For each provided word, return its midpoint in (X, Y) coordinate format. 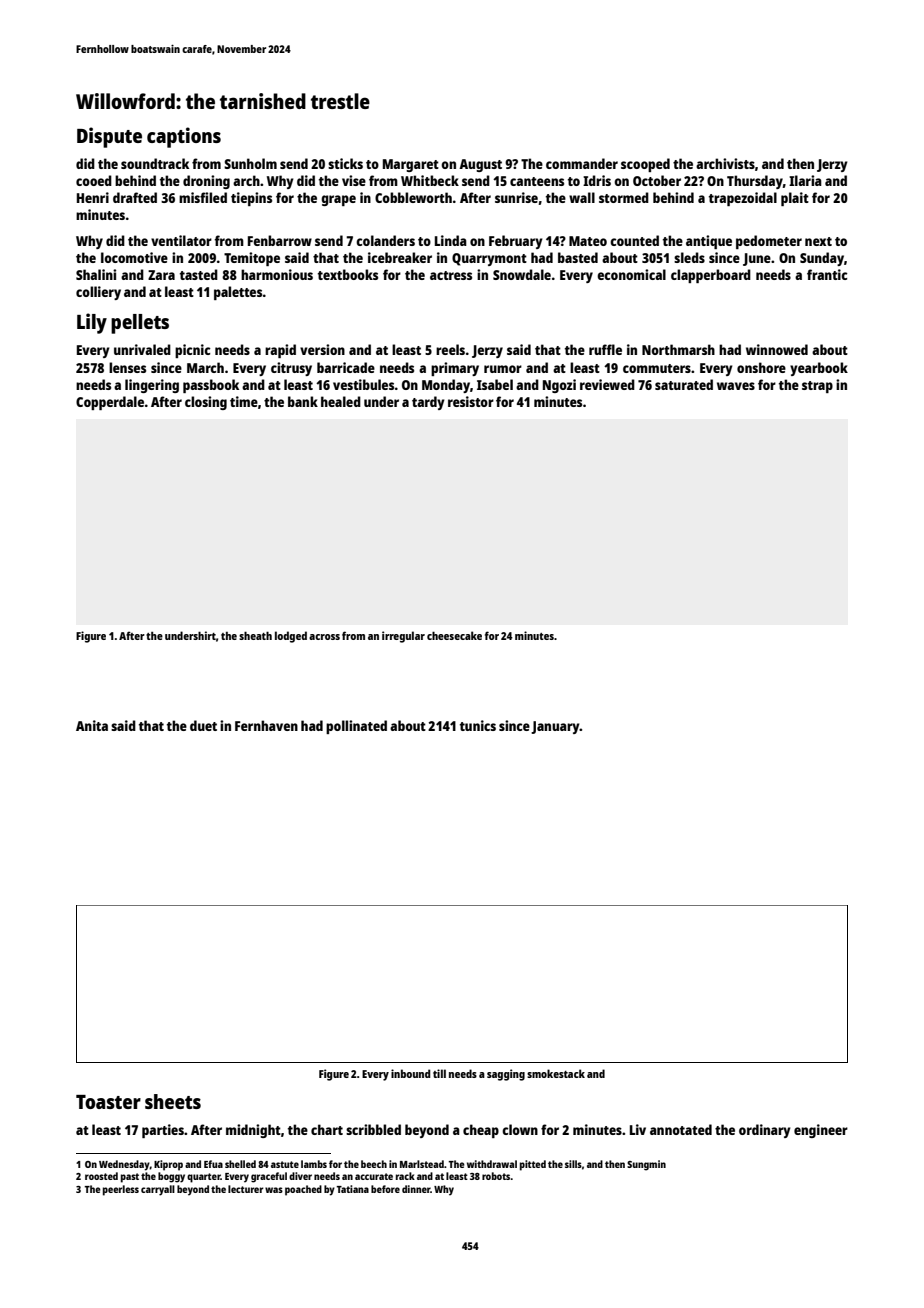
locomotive (134, 257)
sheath (255, 635)
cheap (481, 1131)
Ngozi (559, 386)
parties (163, 1131)
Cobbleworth (413, 197)
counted (634, 240)
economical (631, 274)
